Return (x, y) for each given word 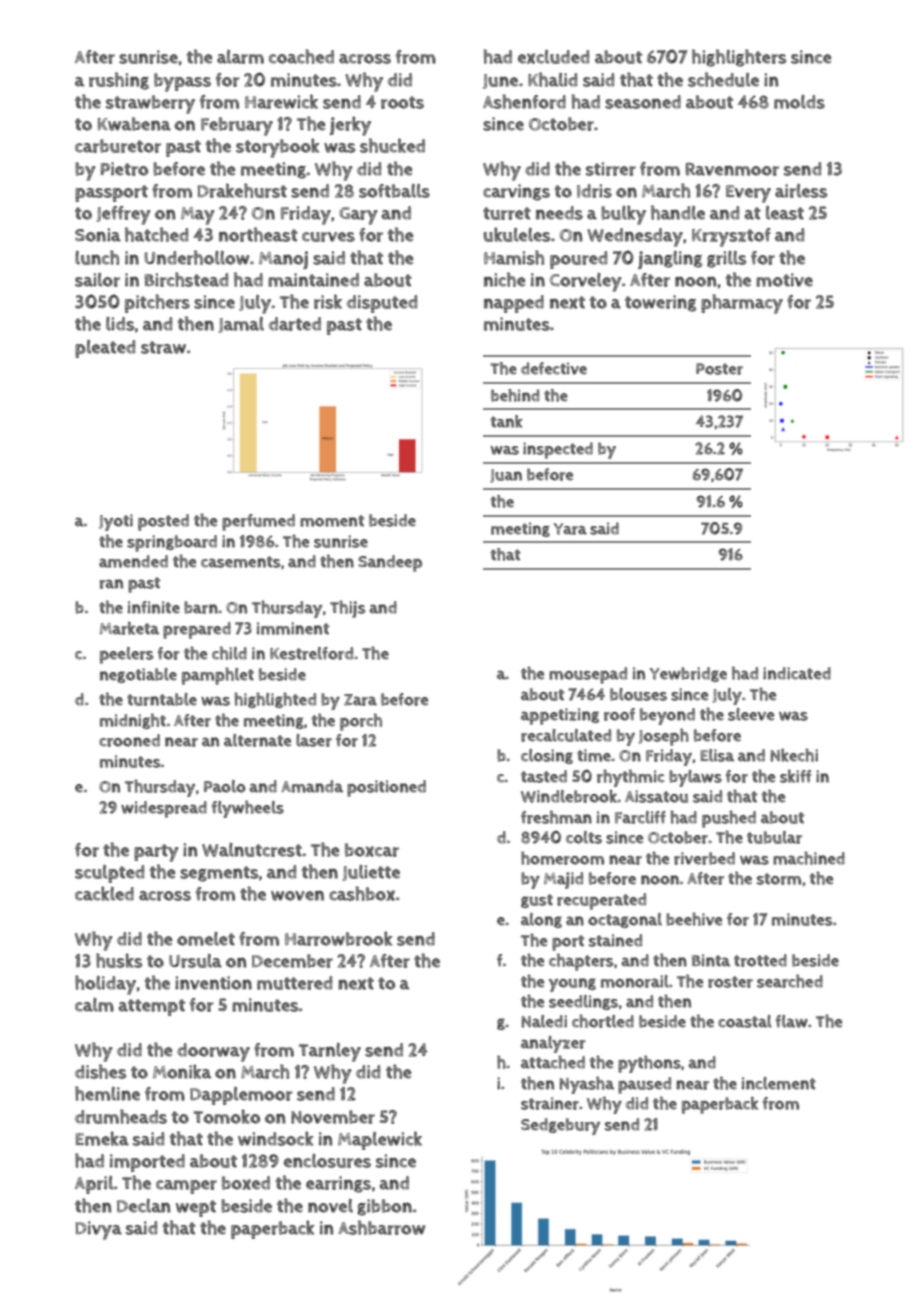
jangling (670, 260)
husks (119, 960)
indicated (797, 673)
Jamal (241, 325)
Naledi (544, 1021)
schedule (723, 79)
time (594, 755)
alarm (240, 57)
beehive (694, 919)
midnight (133, 721)
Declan (144, 1206)
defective (554, 368)
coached (301, 56)
